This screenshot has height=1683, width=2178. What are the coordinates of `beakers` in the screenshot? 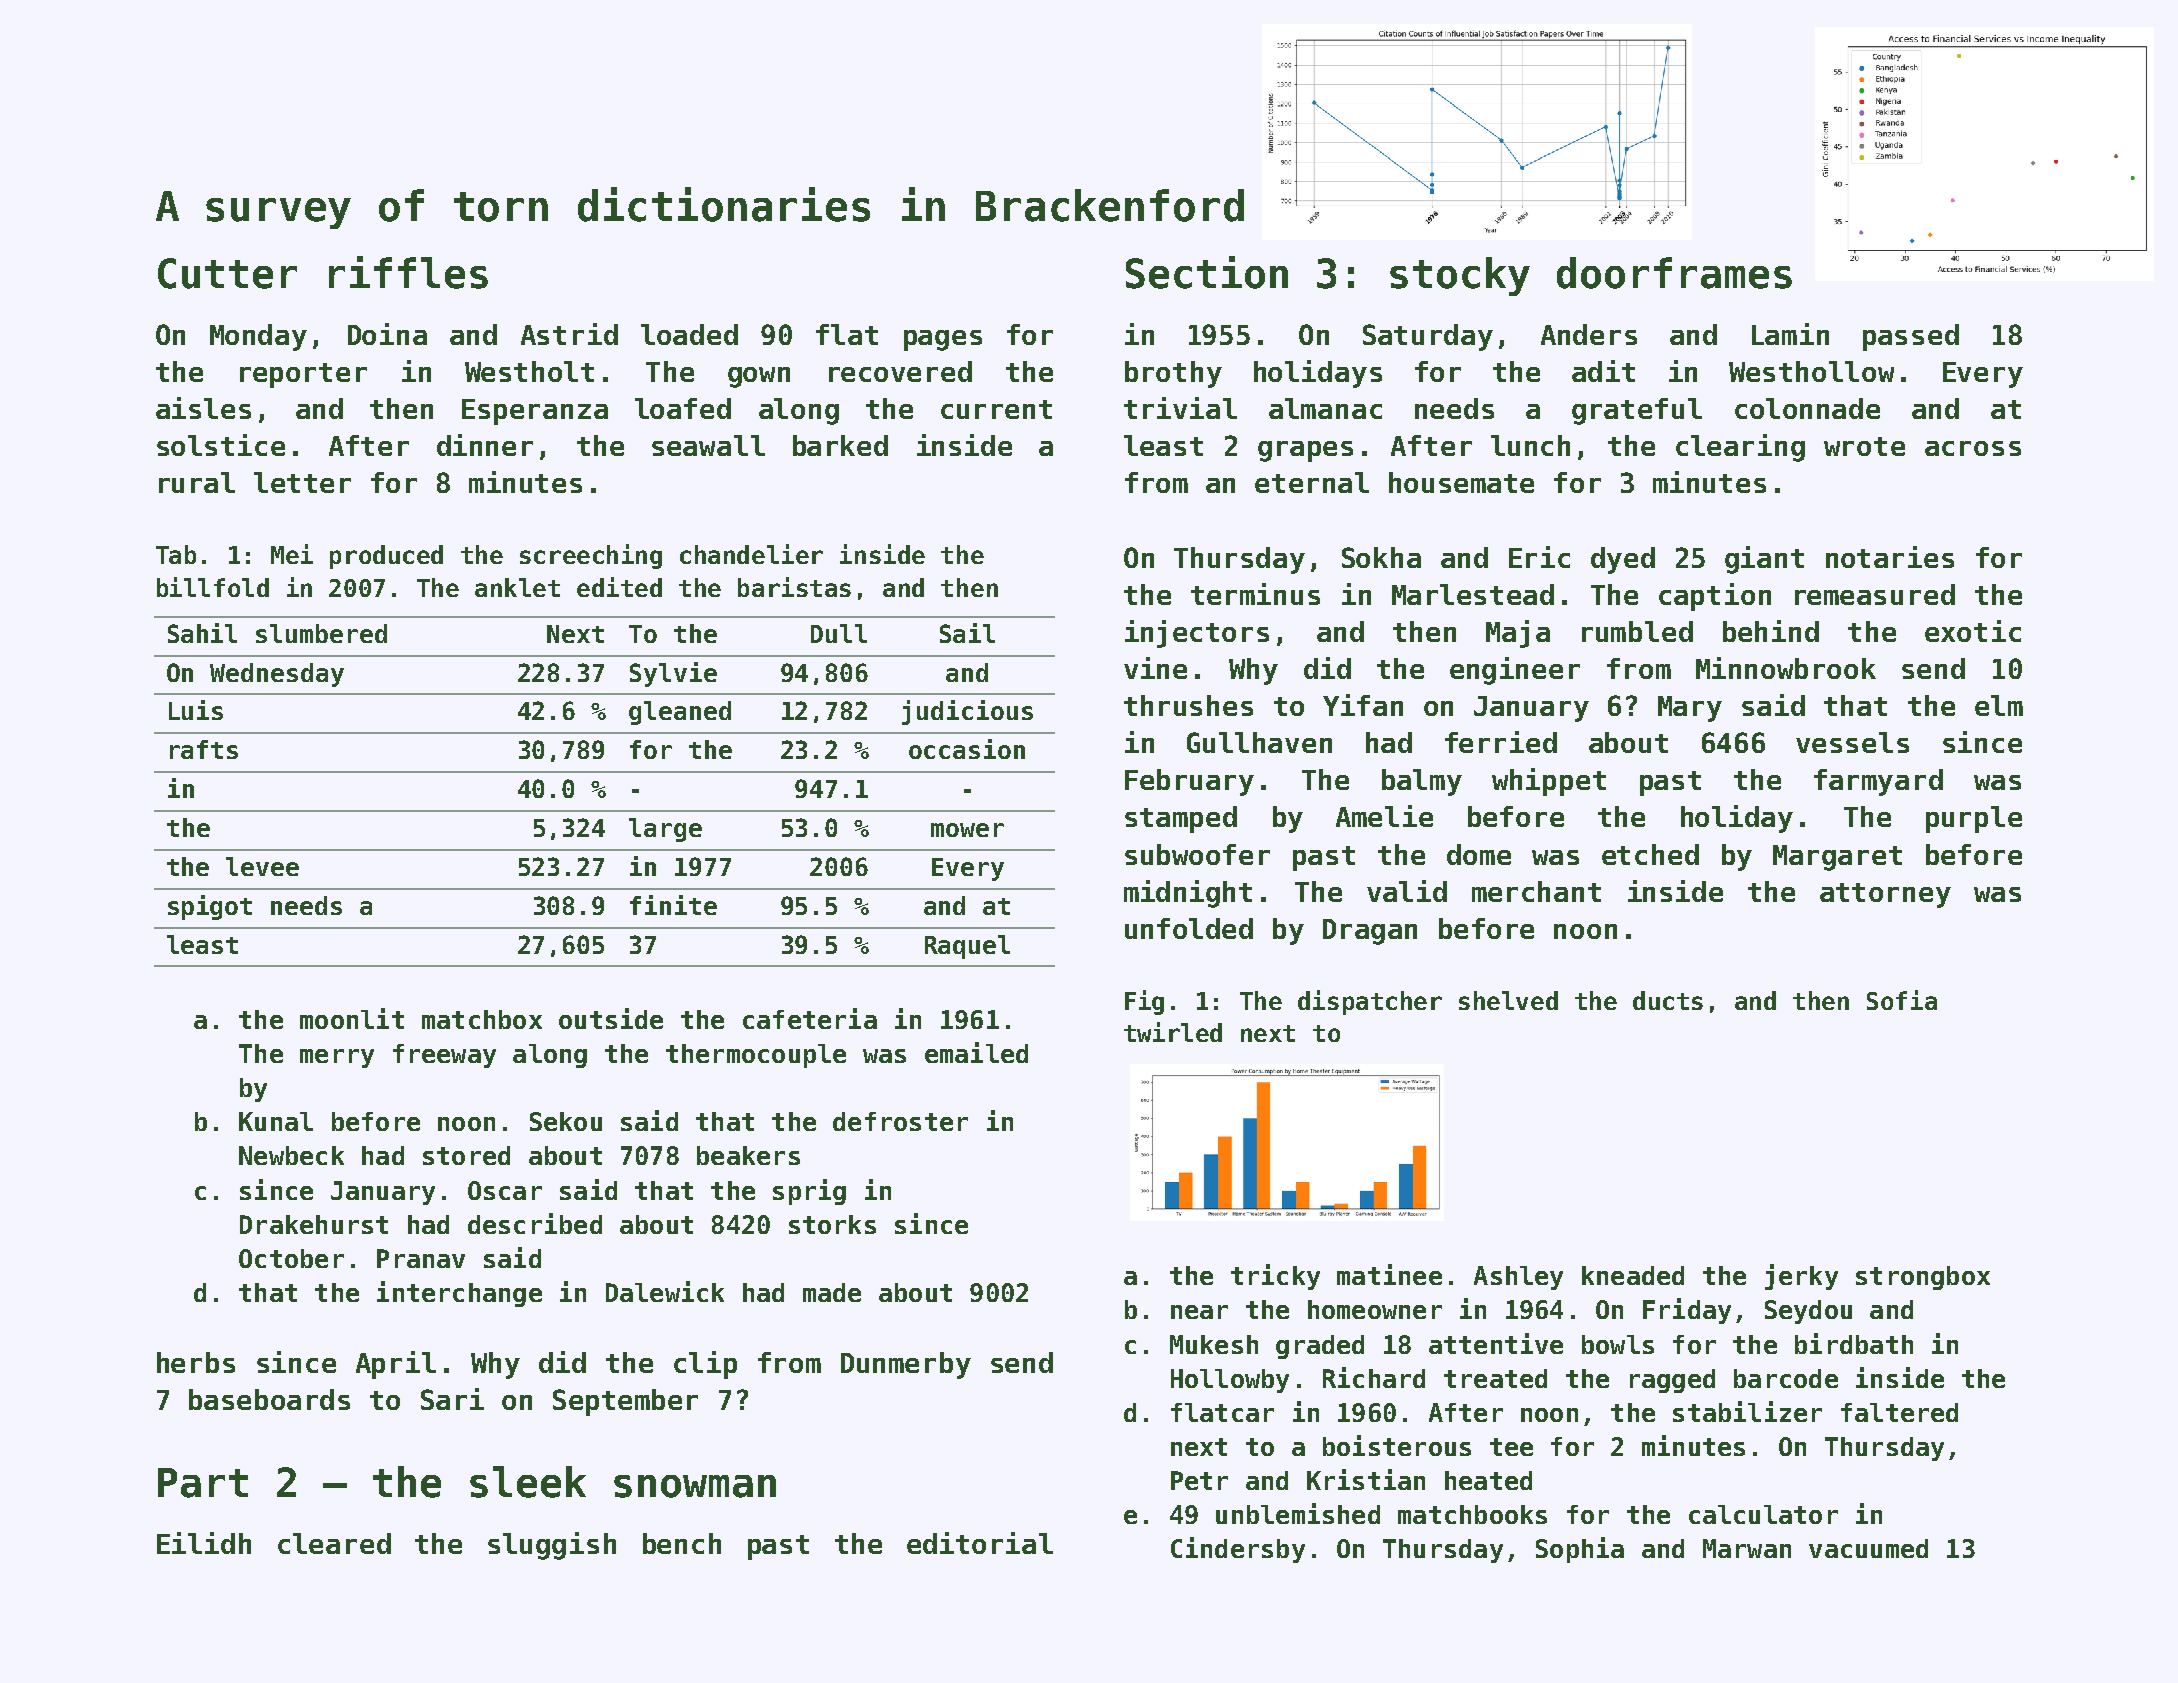 It's located at (748, 1155).
